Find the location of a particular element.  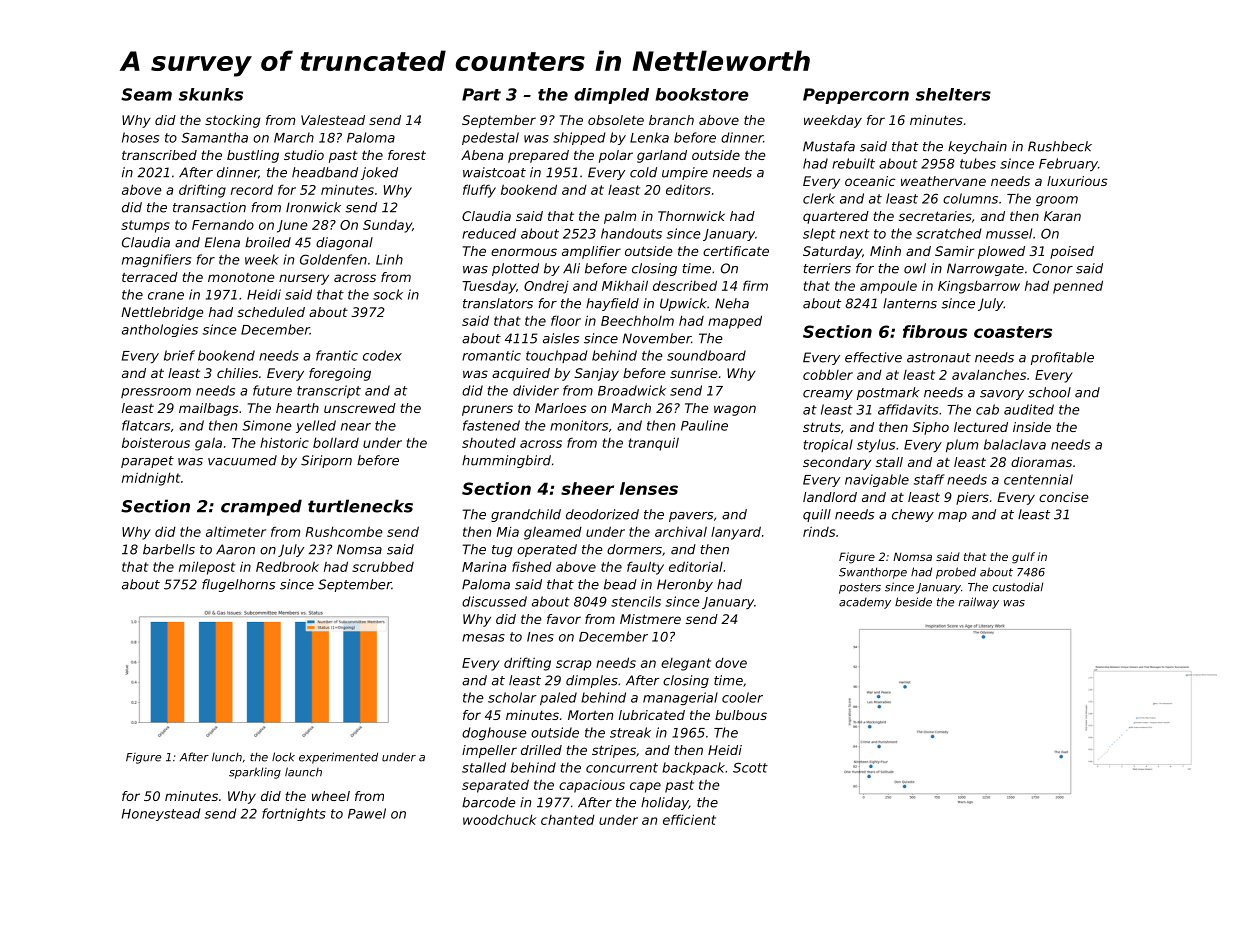

Peppercorn is located at coordinates (856, 96).
